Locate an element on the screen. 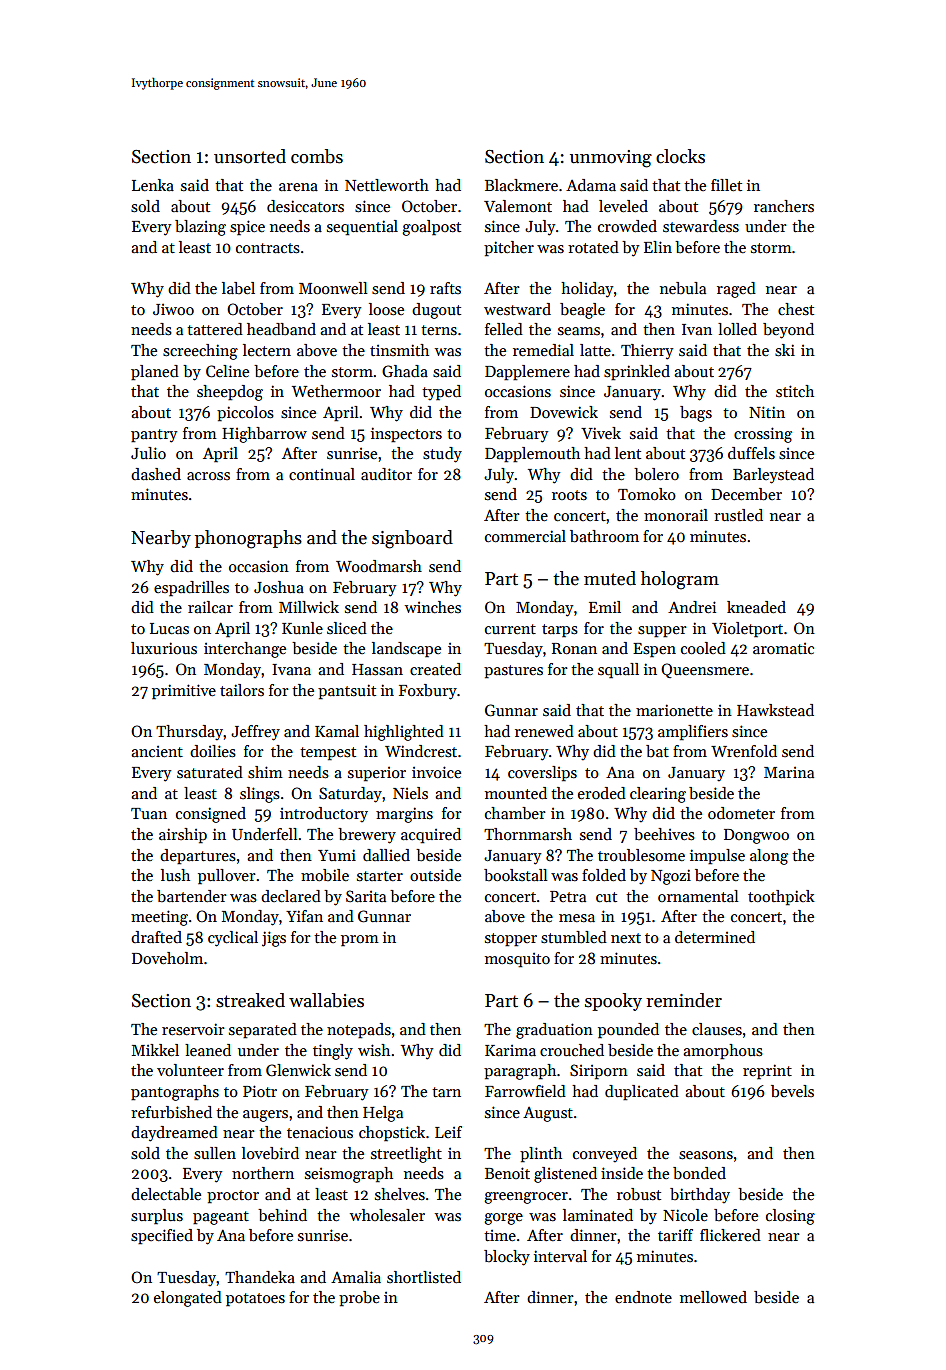 The width and height of the screenshot is (946, 1370). tarps is located at coordinates (560, 631).
